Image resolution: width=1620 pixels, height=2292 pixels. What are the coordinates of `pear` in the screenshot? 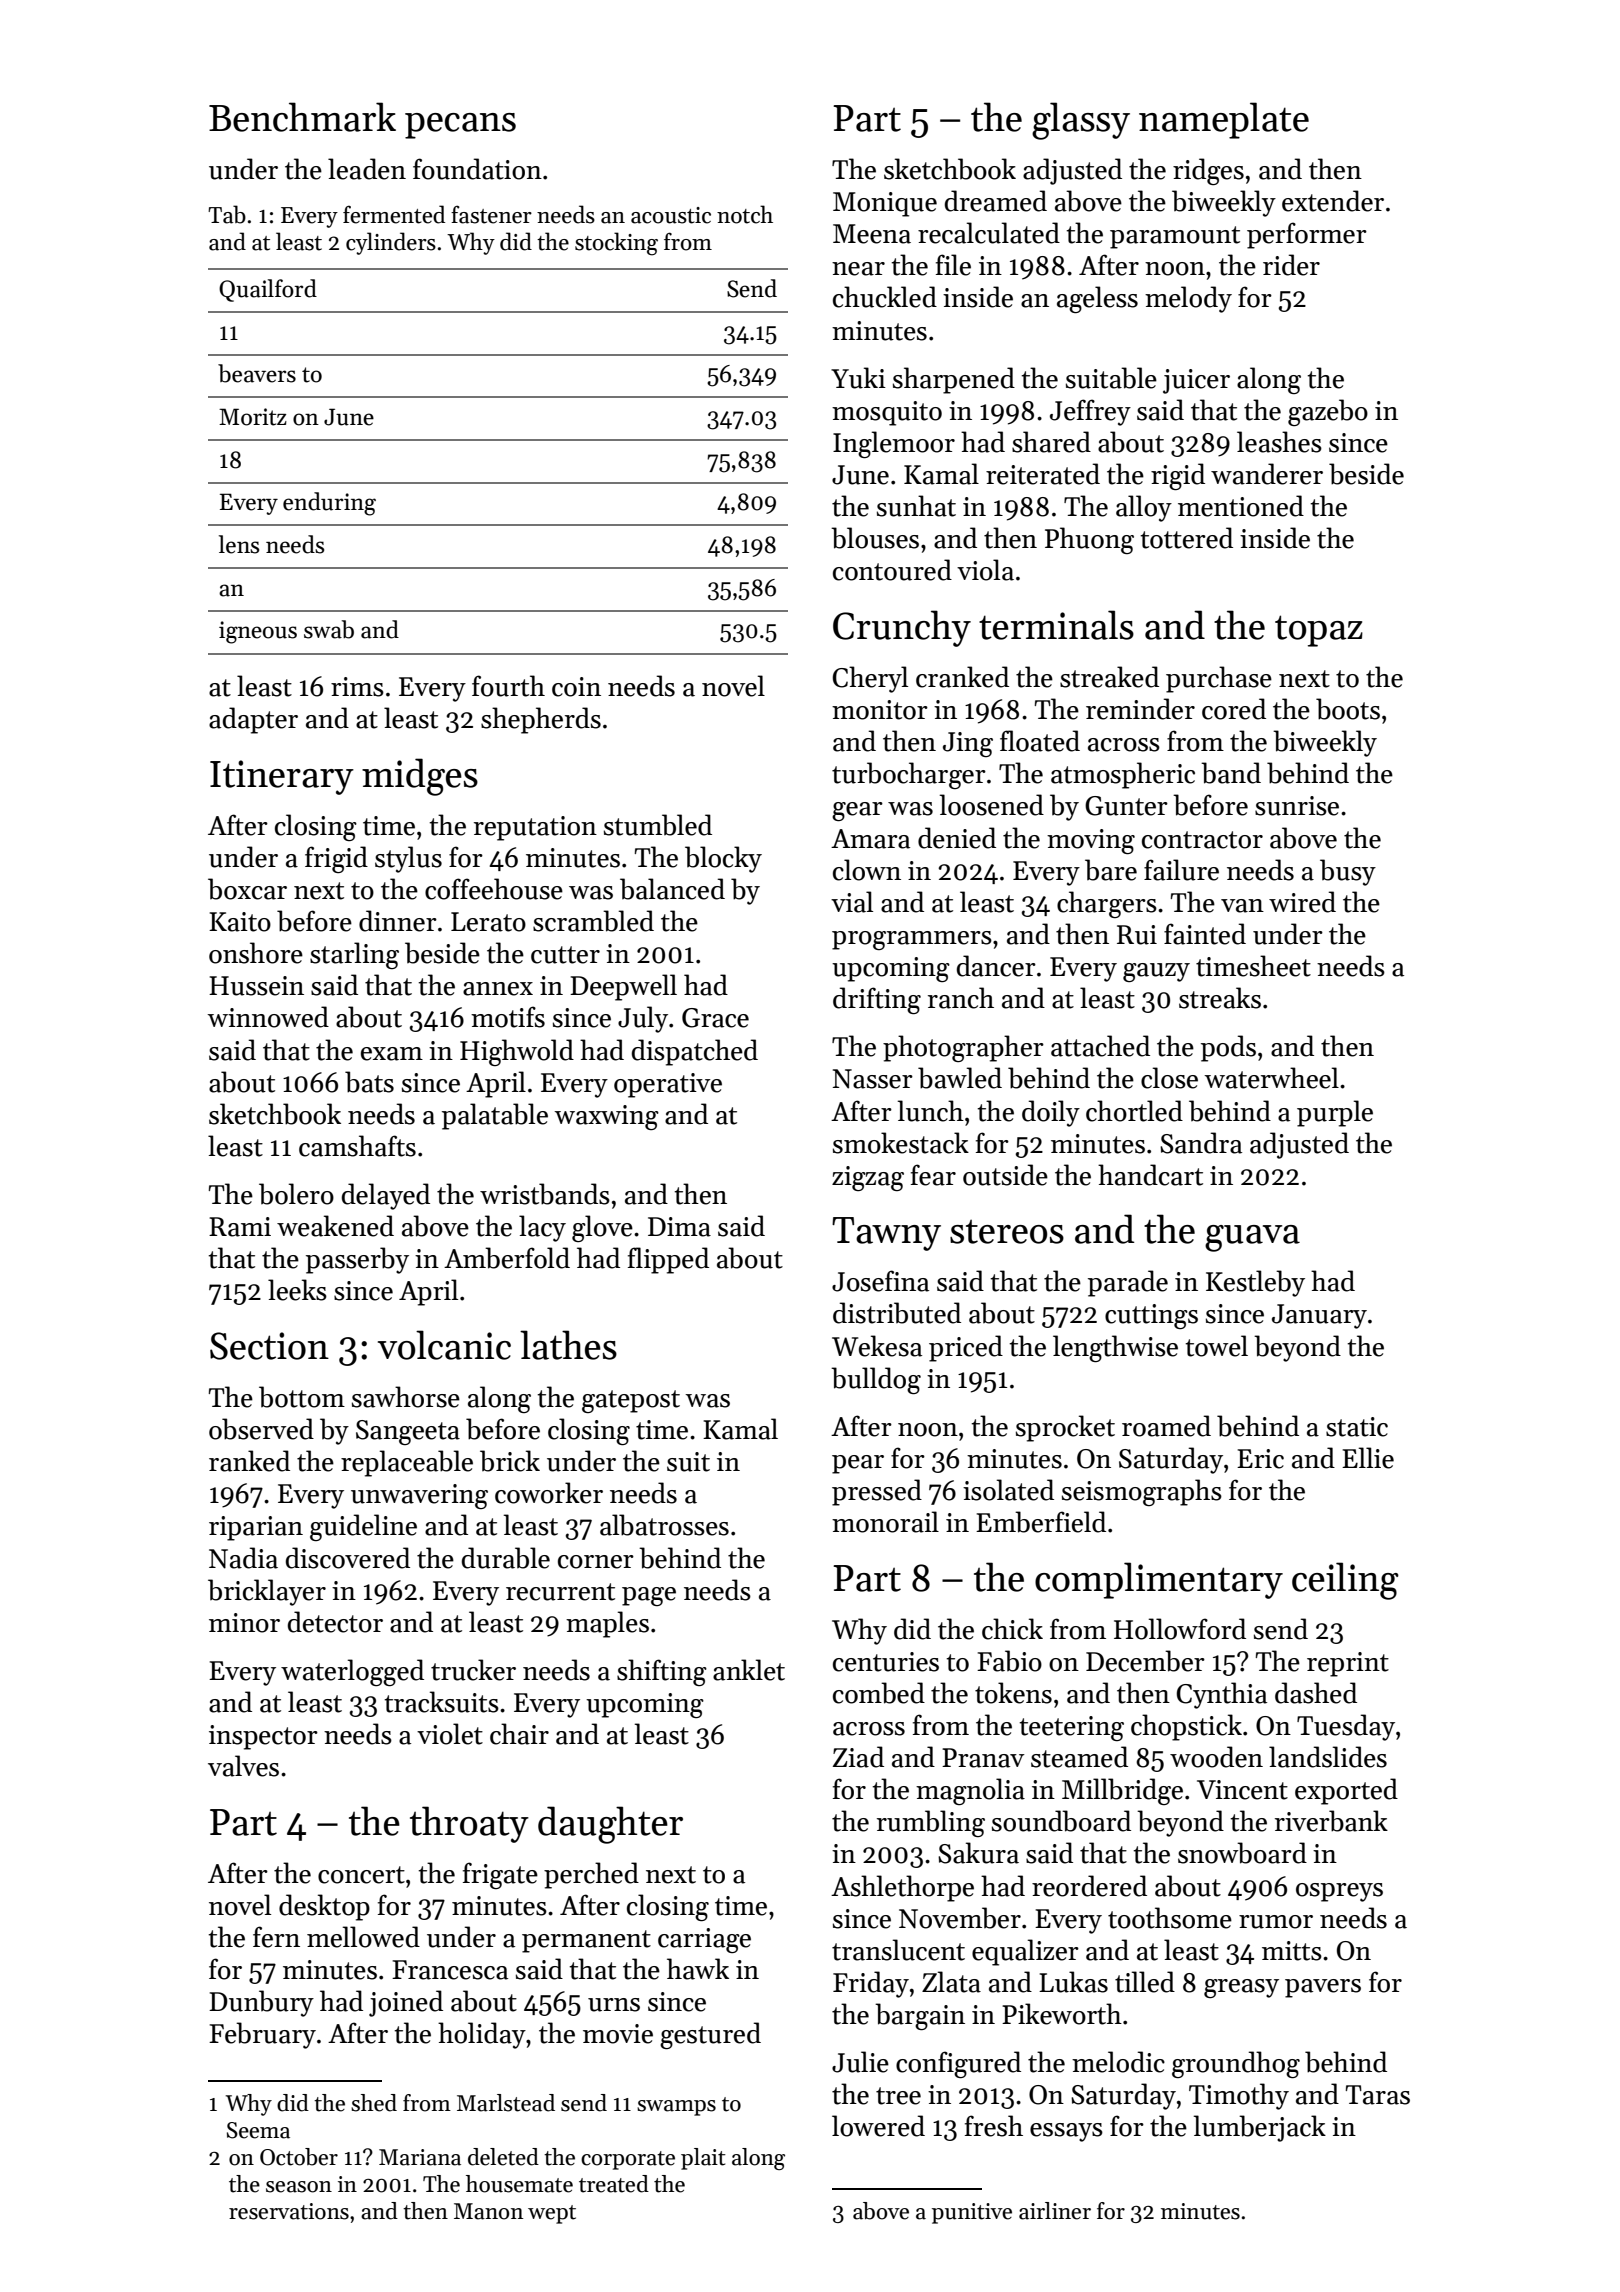 It's located at (858, 1464).
